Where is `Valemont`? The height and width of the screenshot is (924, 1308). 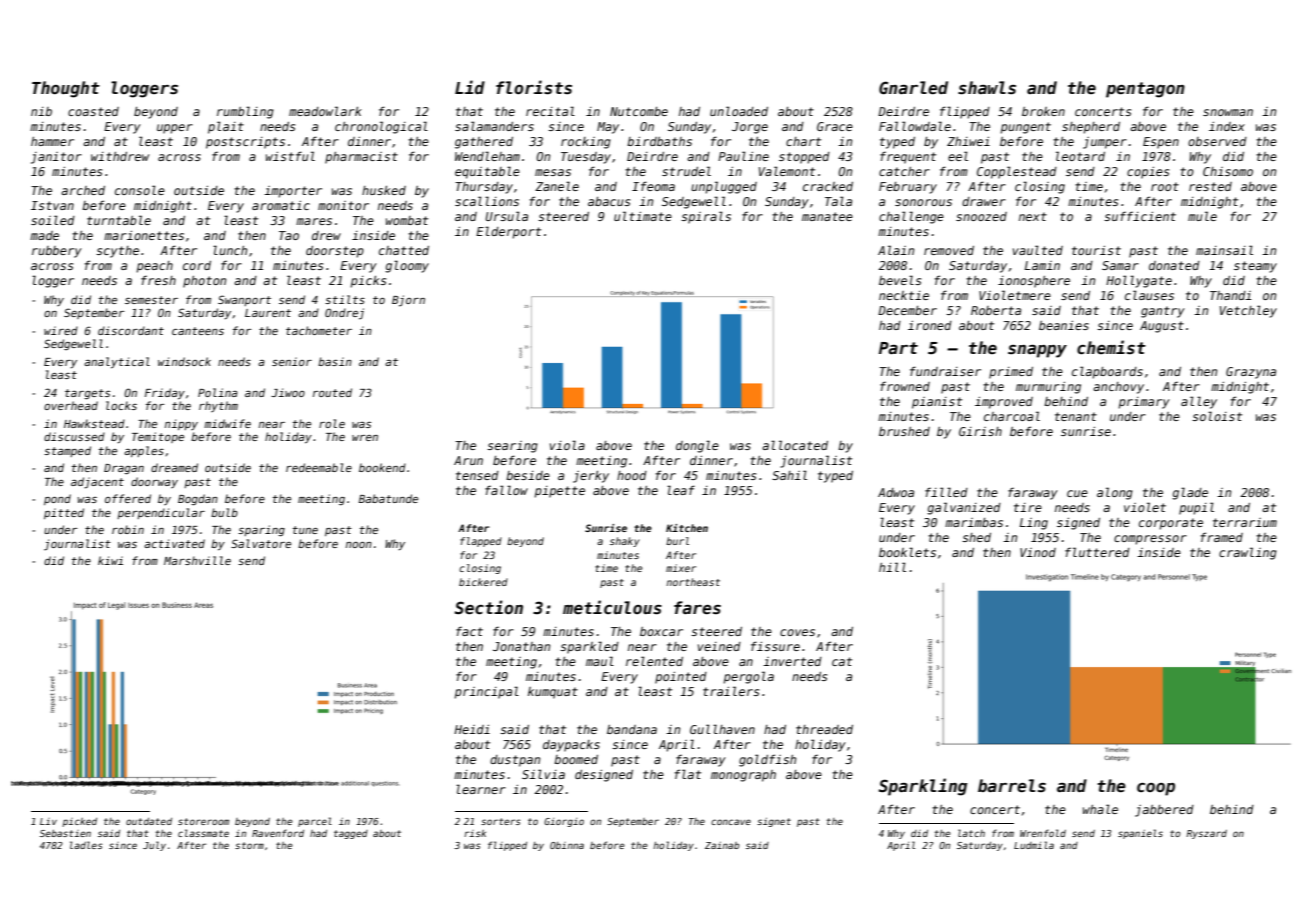
Valemont is located at coordinates (787, 171).
